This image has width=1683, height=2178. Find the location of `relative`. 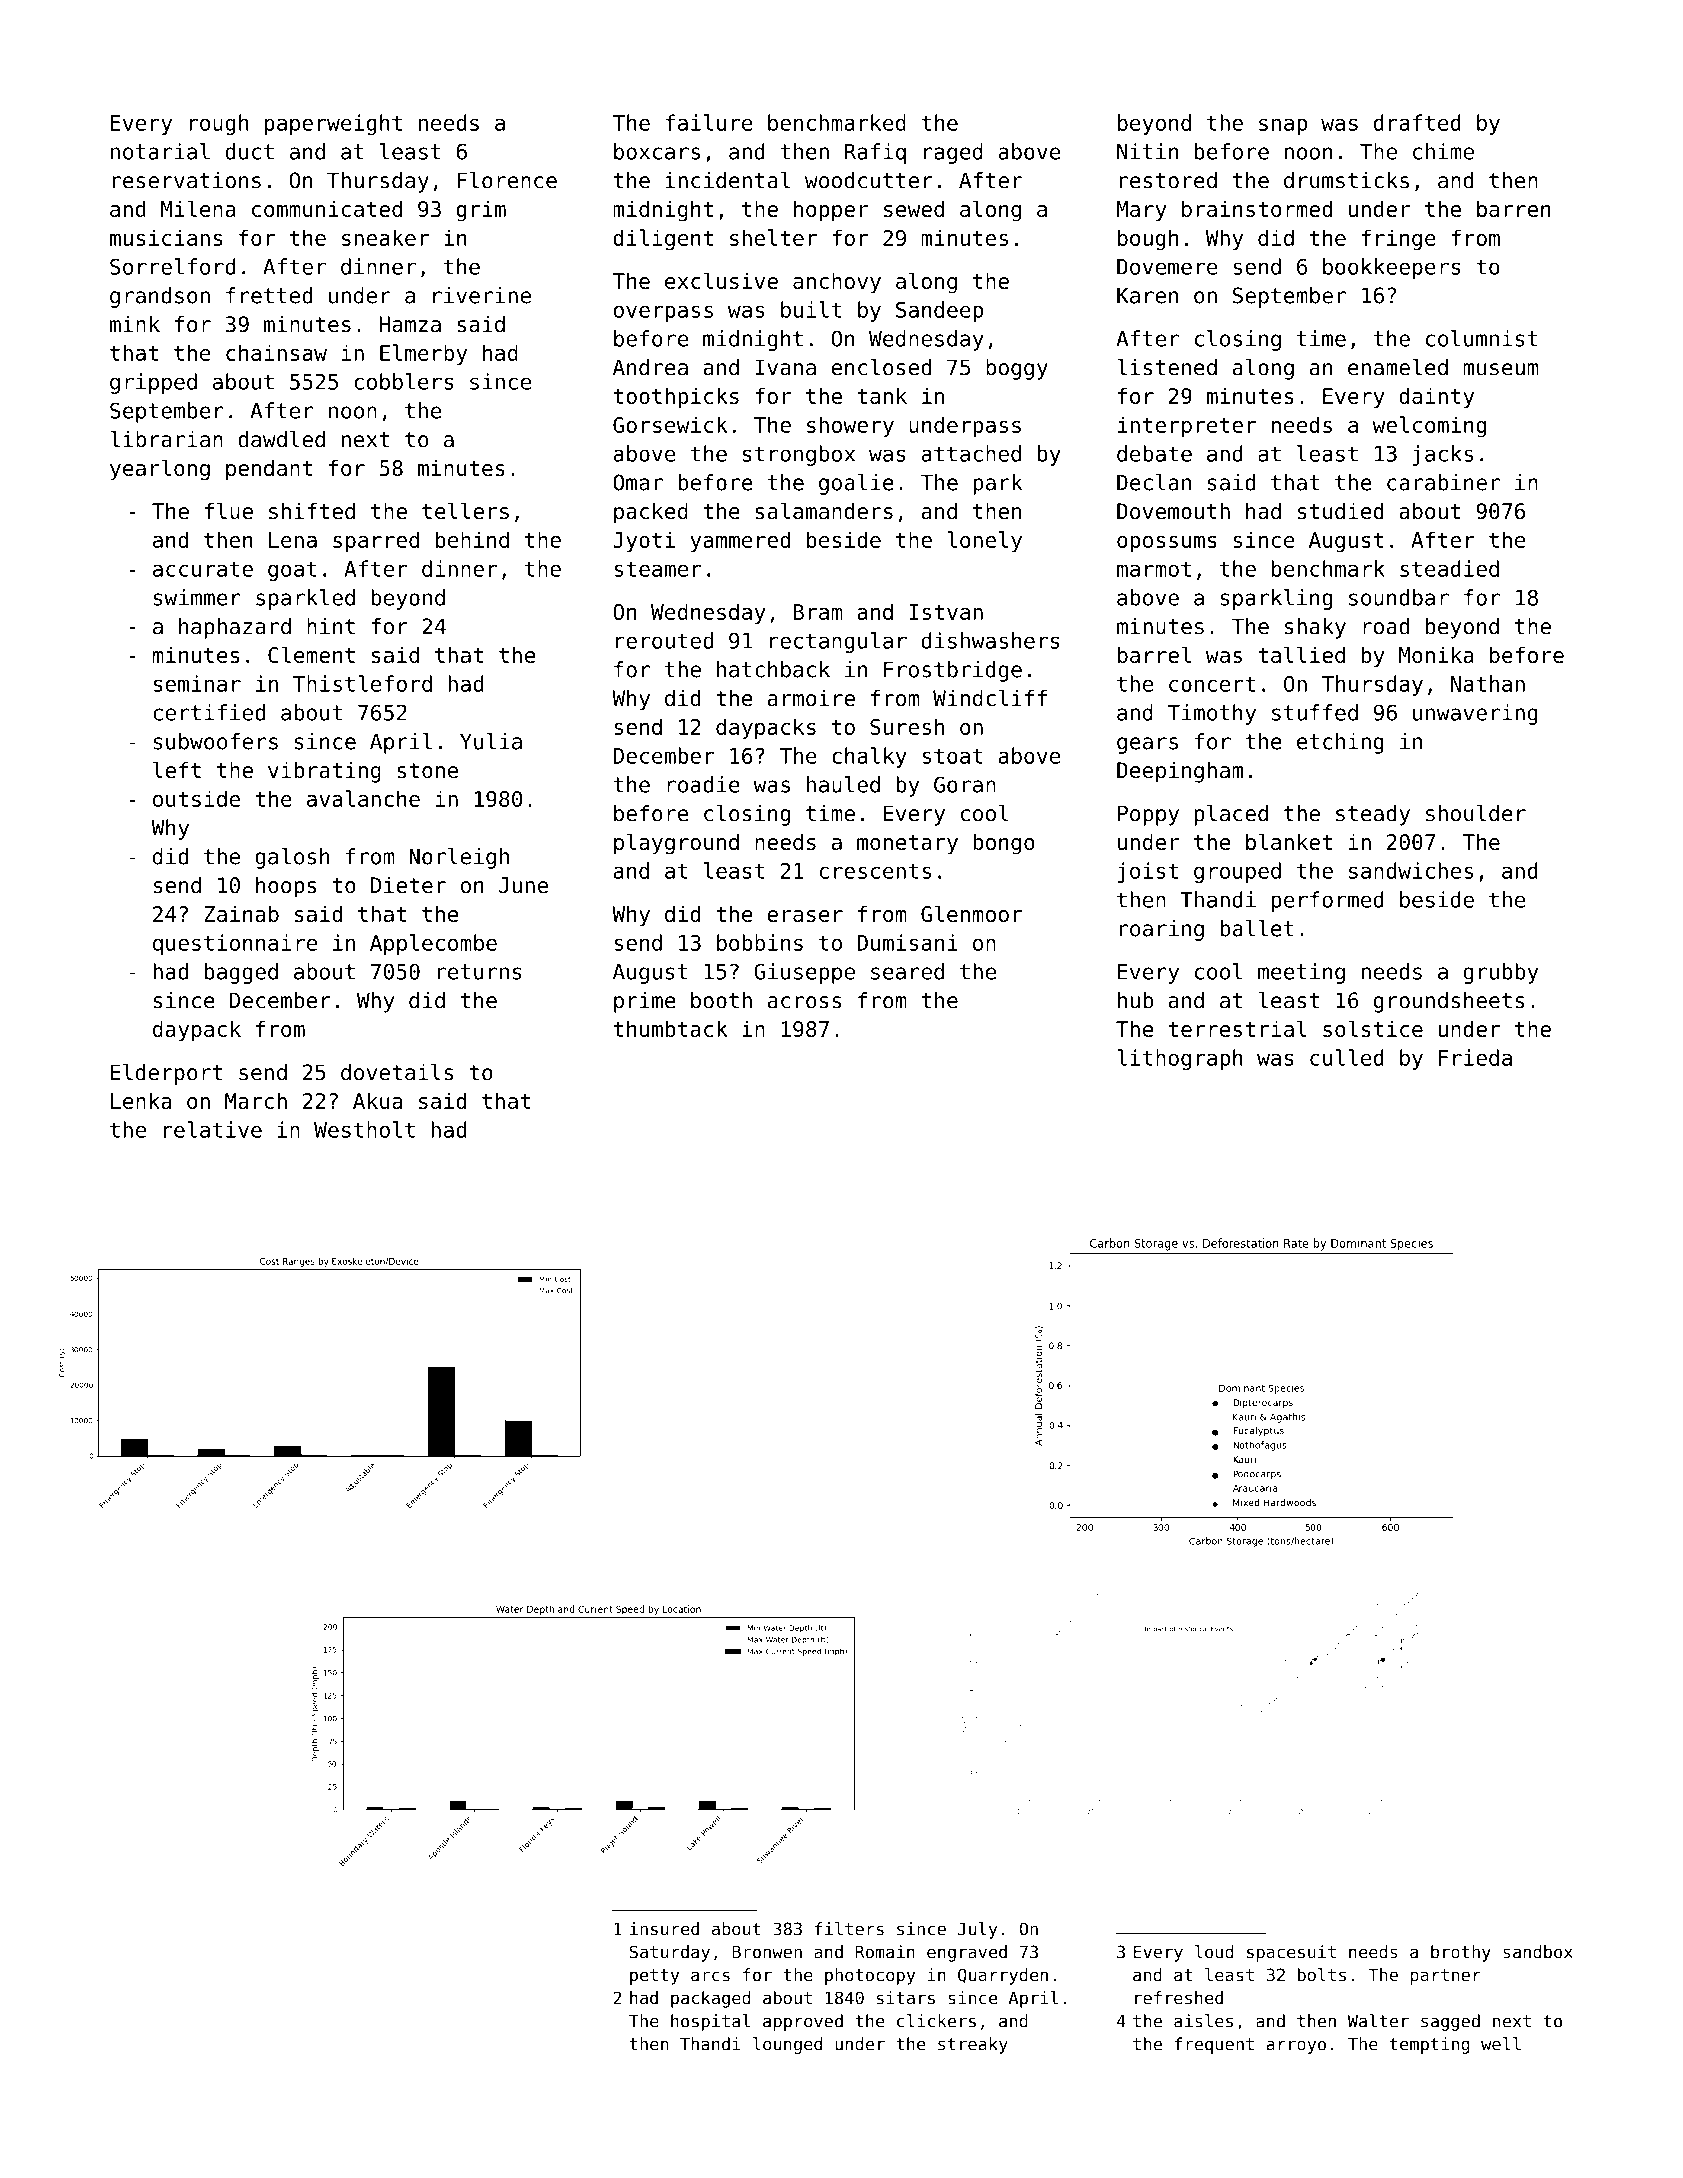

relative is located at coordinates (213, 1129).
